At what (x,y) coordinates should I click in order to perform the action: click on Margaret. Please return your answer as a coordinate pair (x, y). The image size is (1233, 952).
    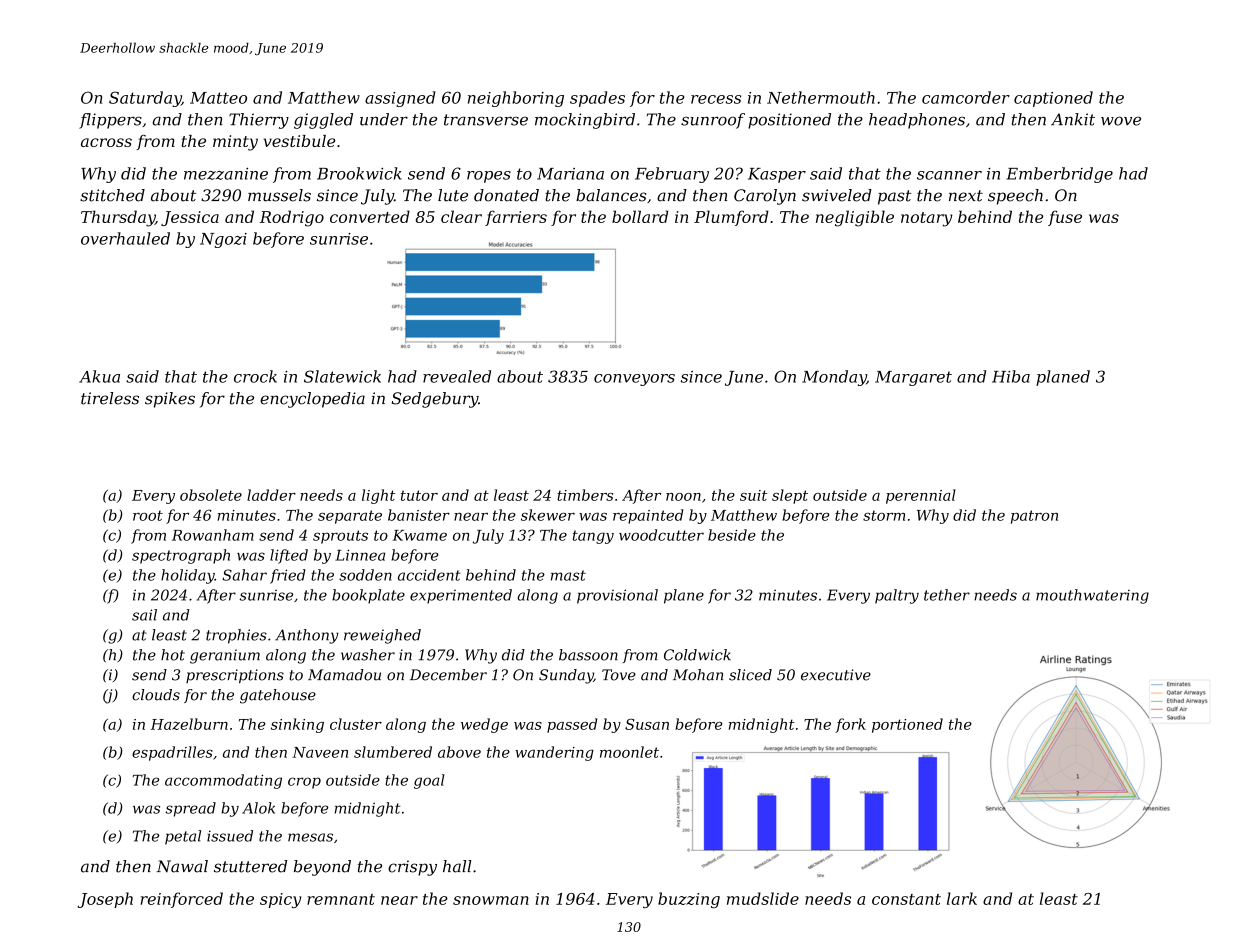
    Looking at the image, I should click on (913, 378).
